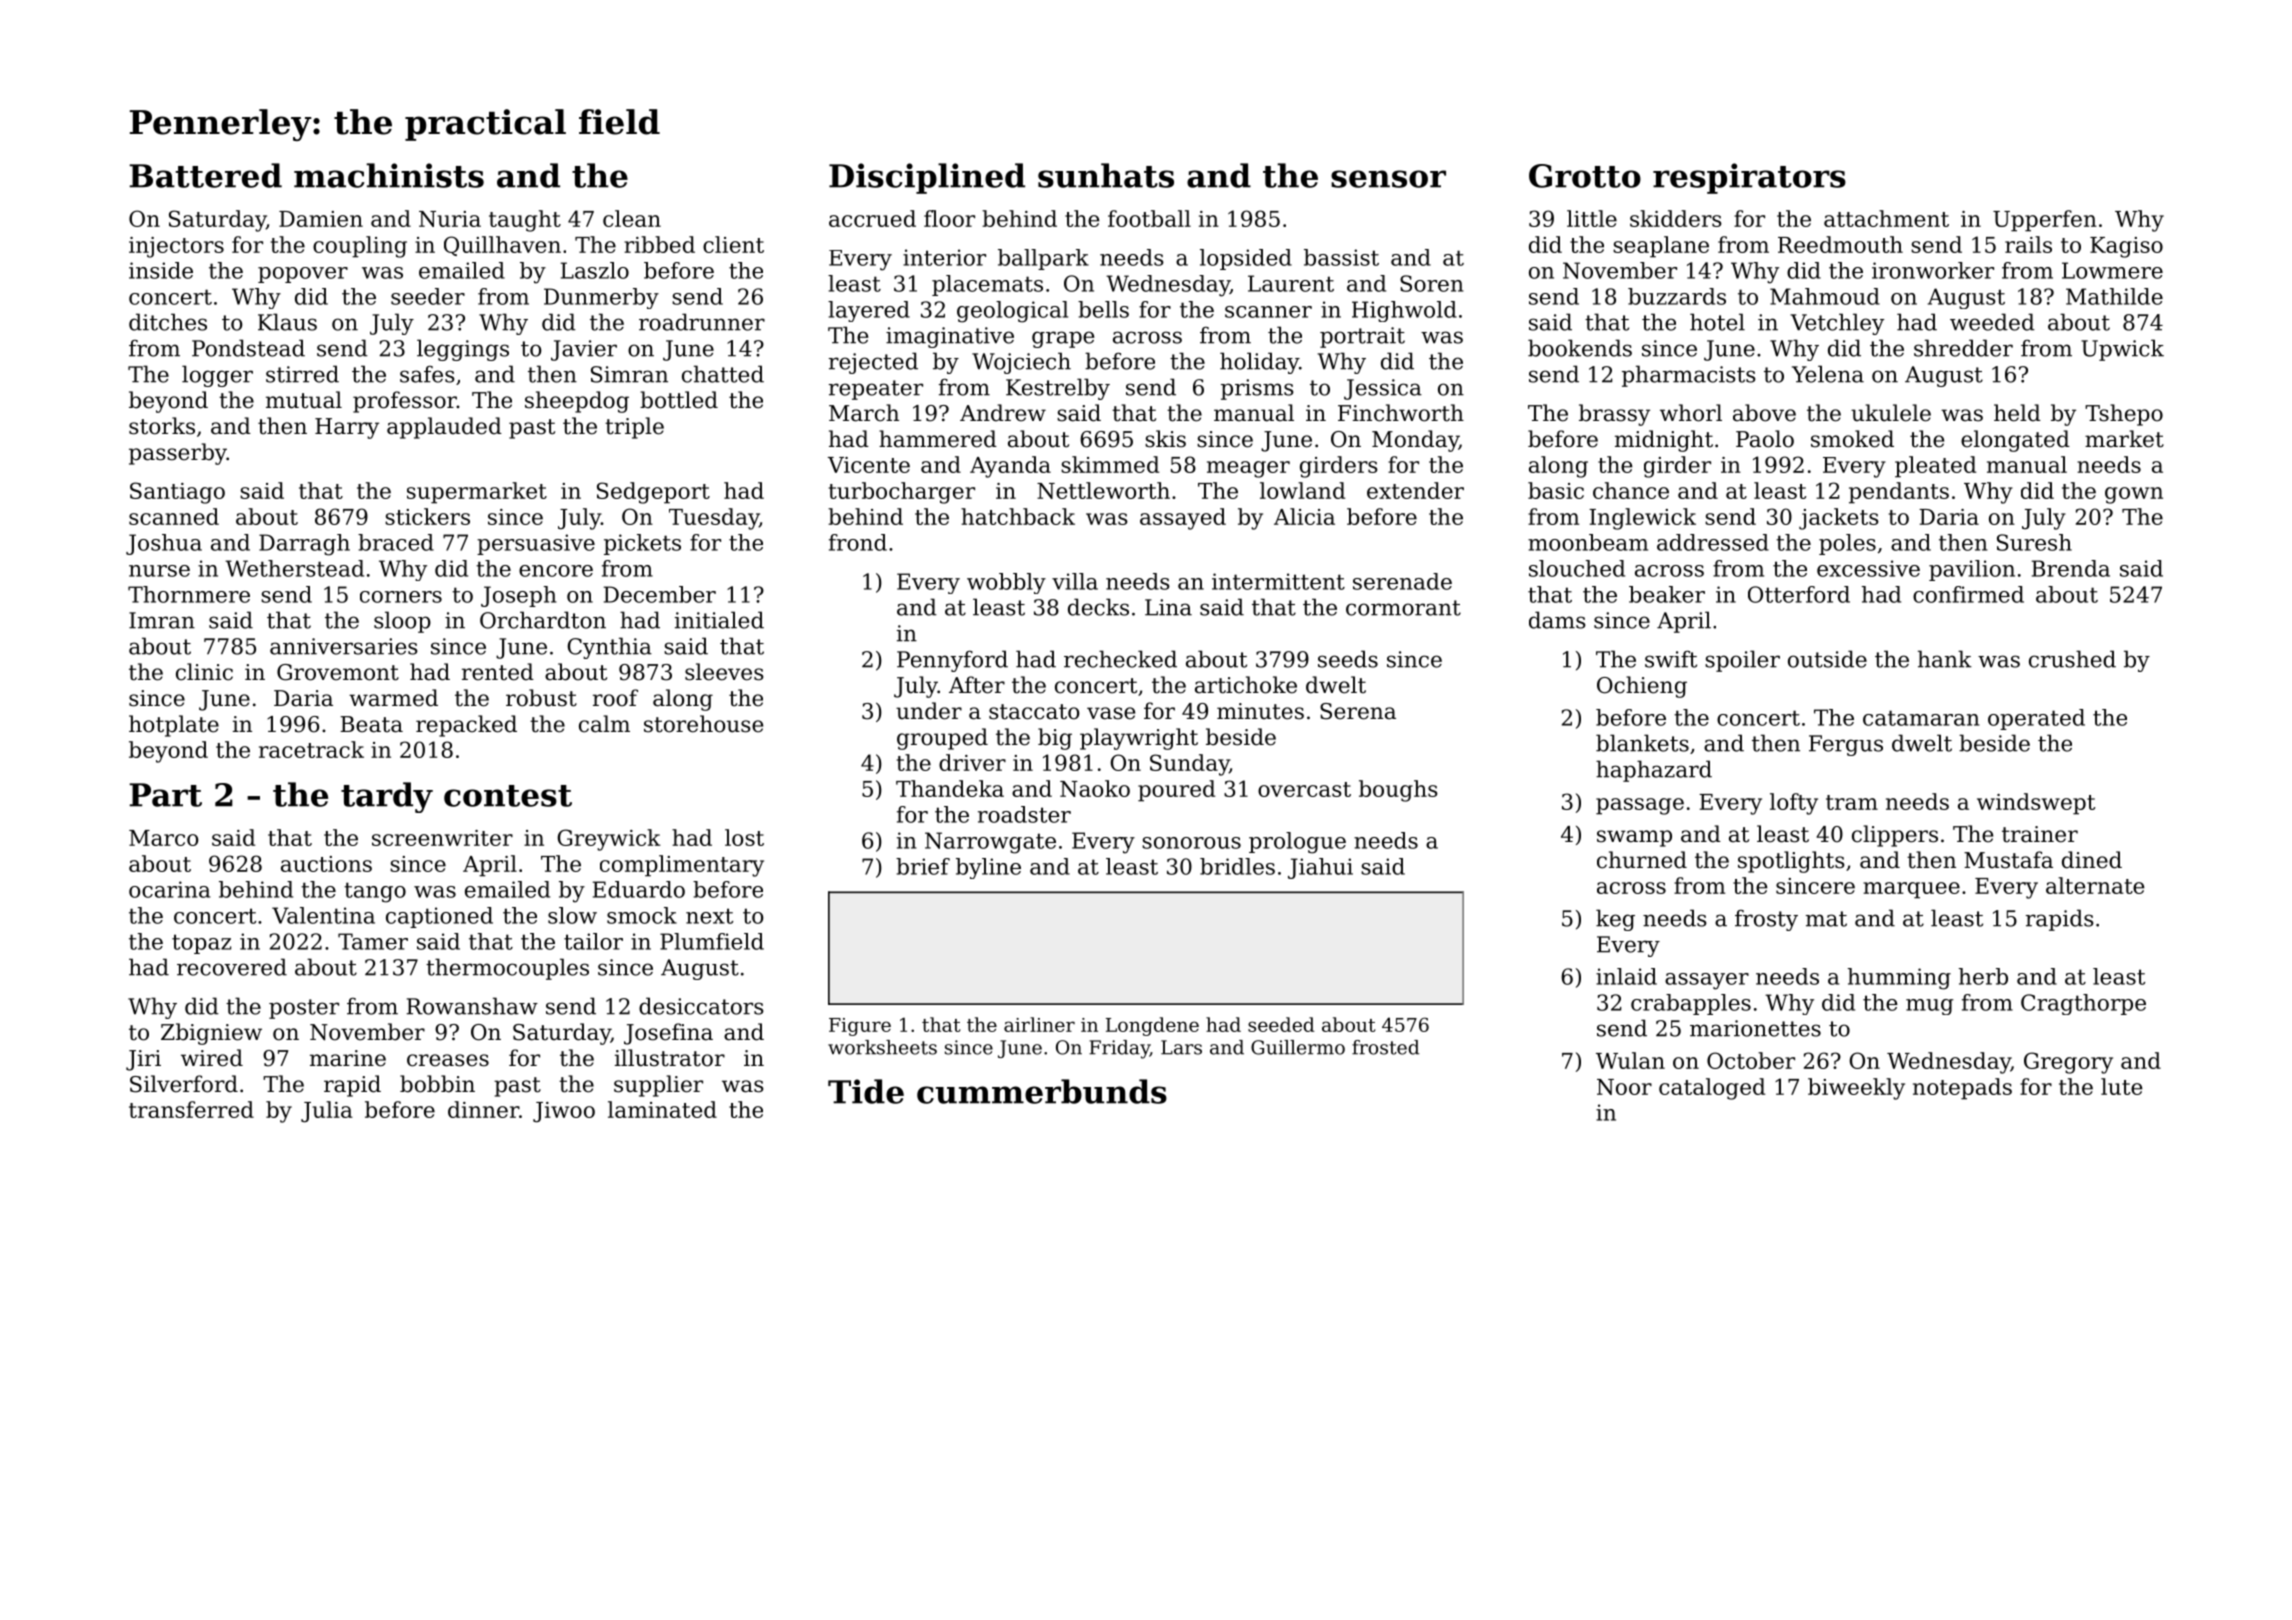  What do you see at coordinates (2036, 719) in the screenshot?
I see `operated` at bounding box center [2036, 719].
